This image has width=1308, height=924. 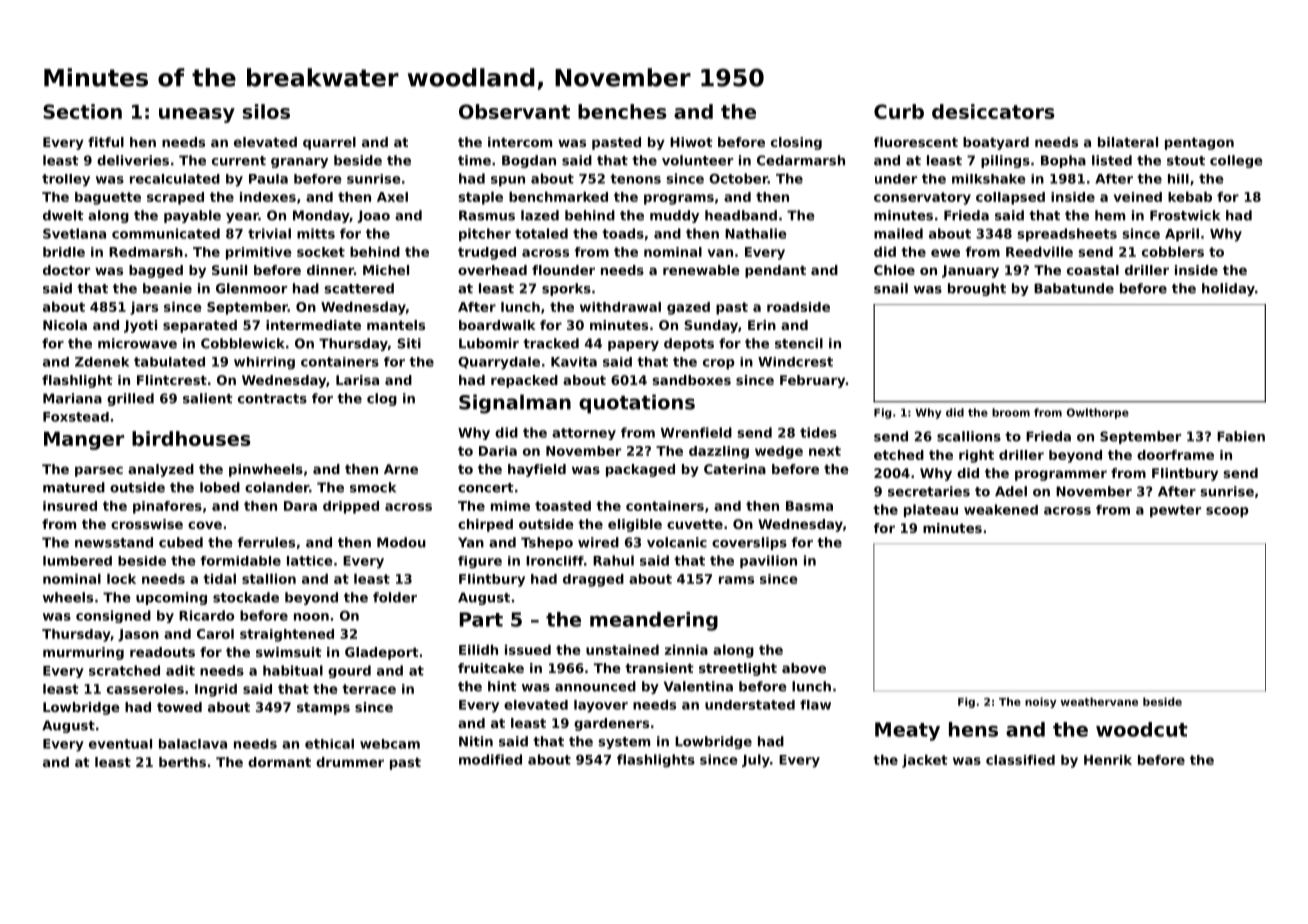 What do you see at coordinates (102, 362) in the image?
I see `Zdenek` at bounding box center [102, 362].
